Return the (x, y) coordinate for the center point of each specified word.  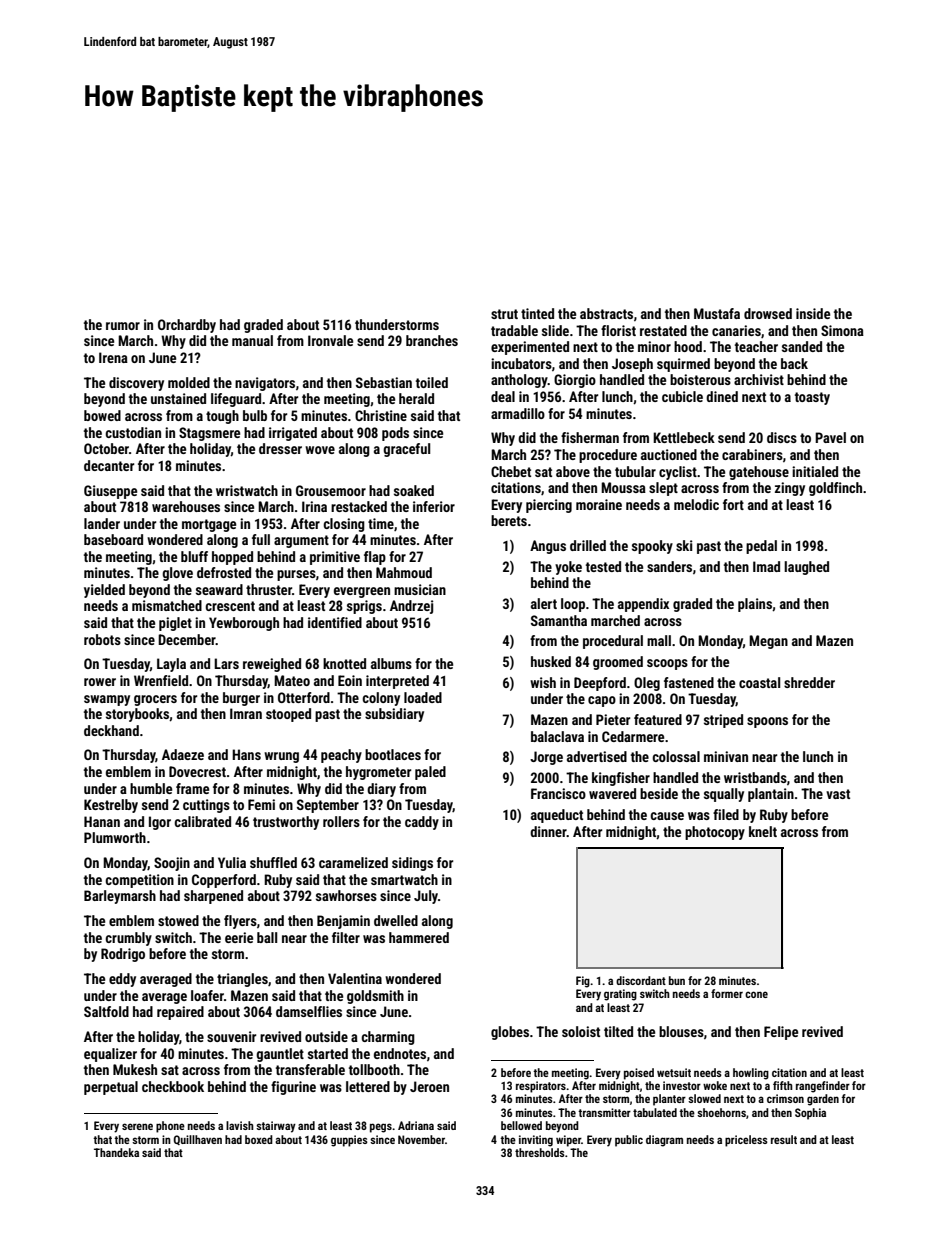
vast (838, 794)
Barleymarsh (120, 897)
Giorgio (575, 381)
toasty (812, 398)
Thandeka (116, 1152)
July (426, 897)
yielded (104, 591)
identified (335, 622)
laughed (806, 568)
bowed (102, 415)
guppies (349, 1141)
